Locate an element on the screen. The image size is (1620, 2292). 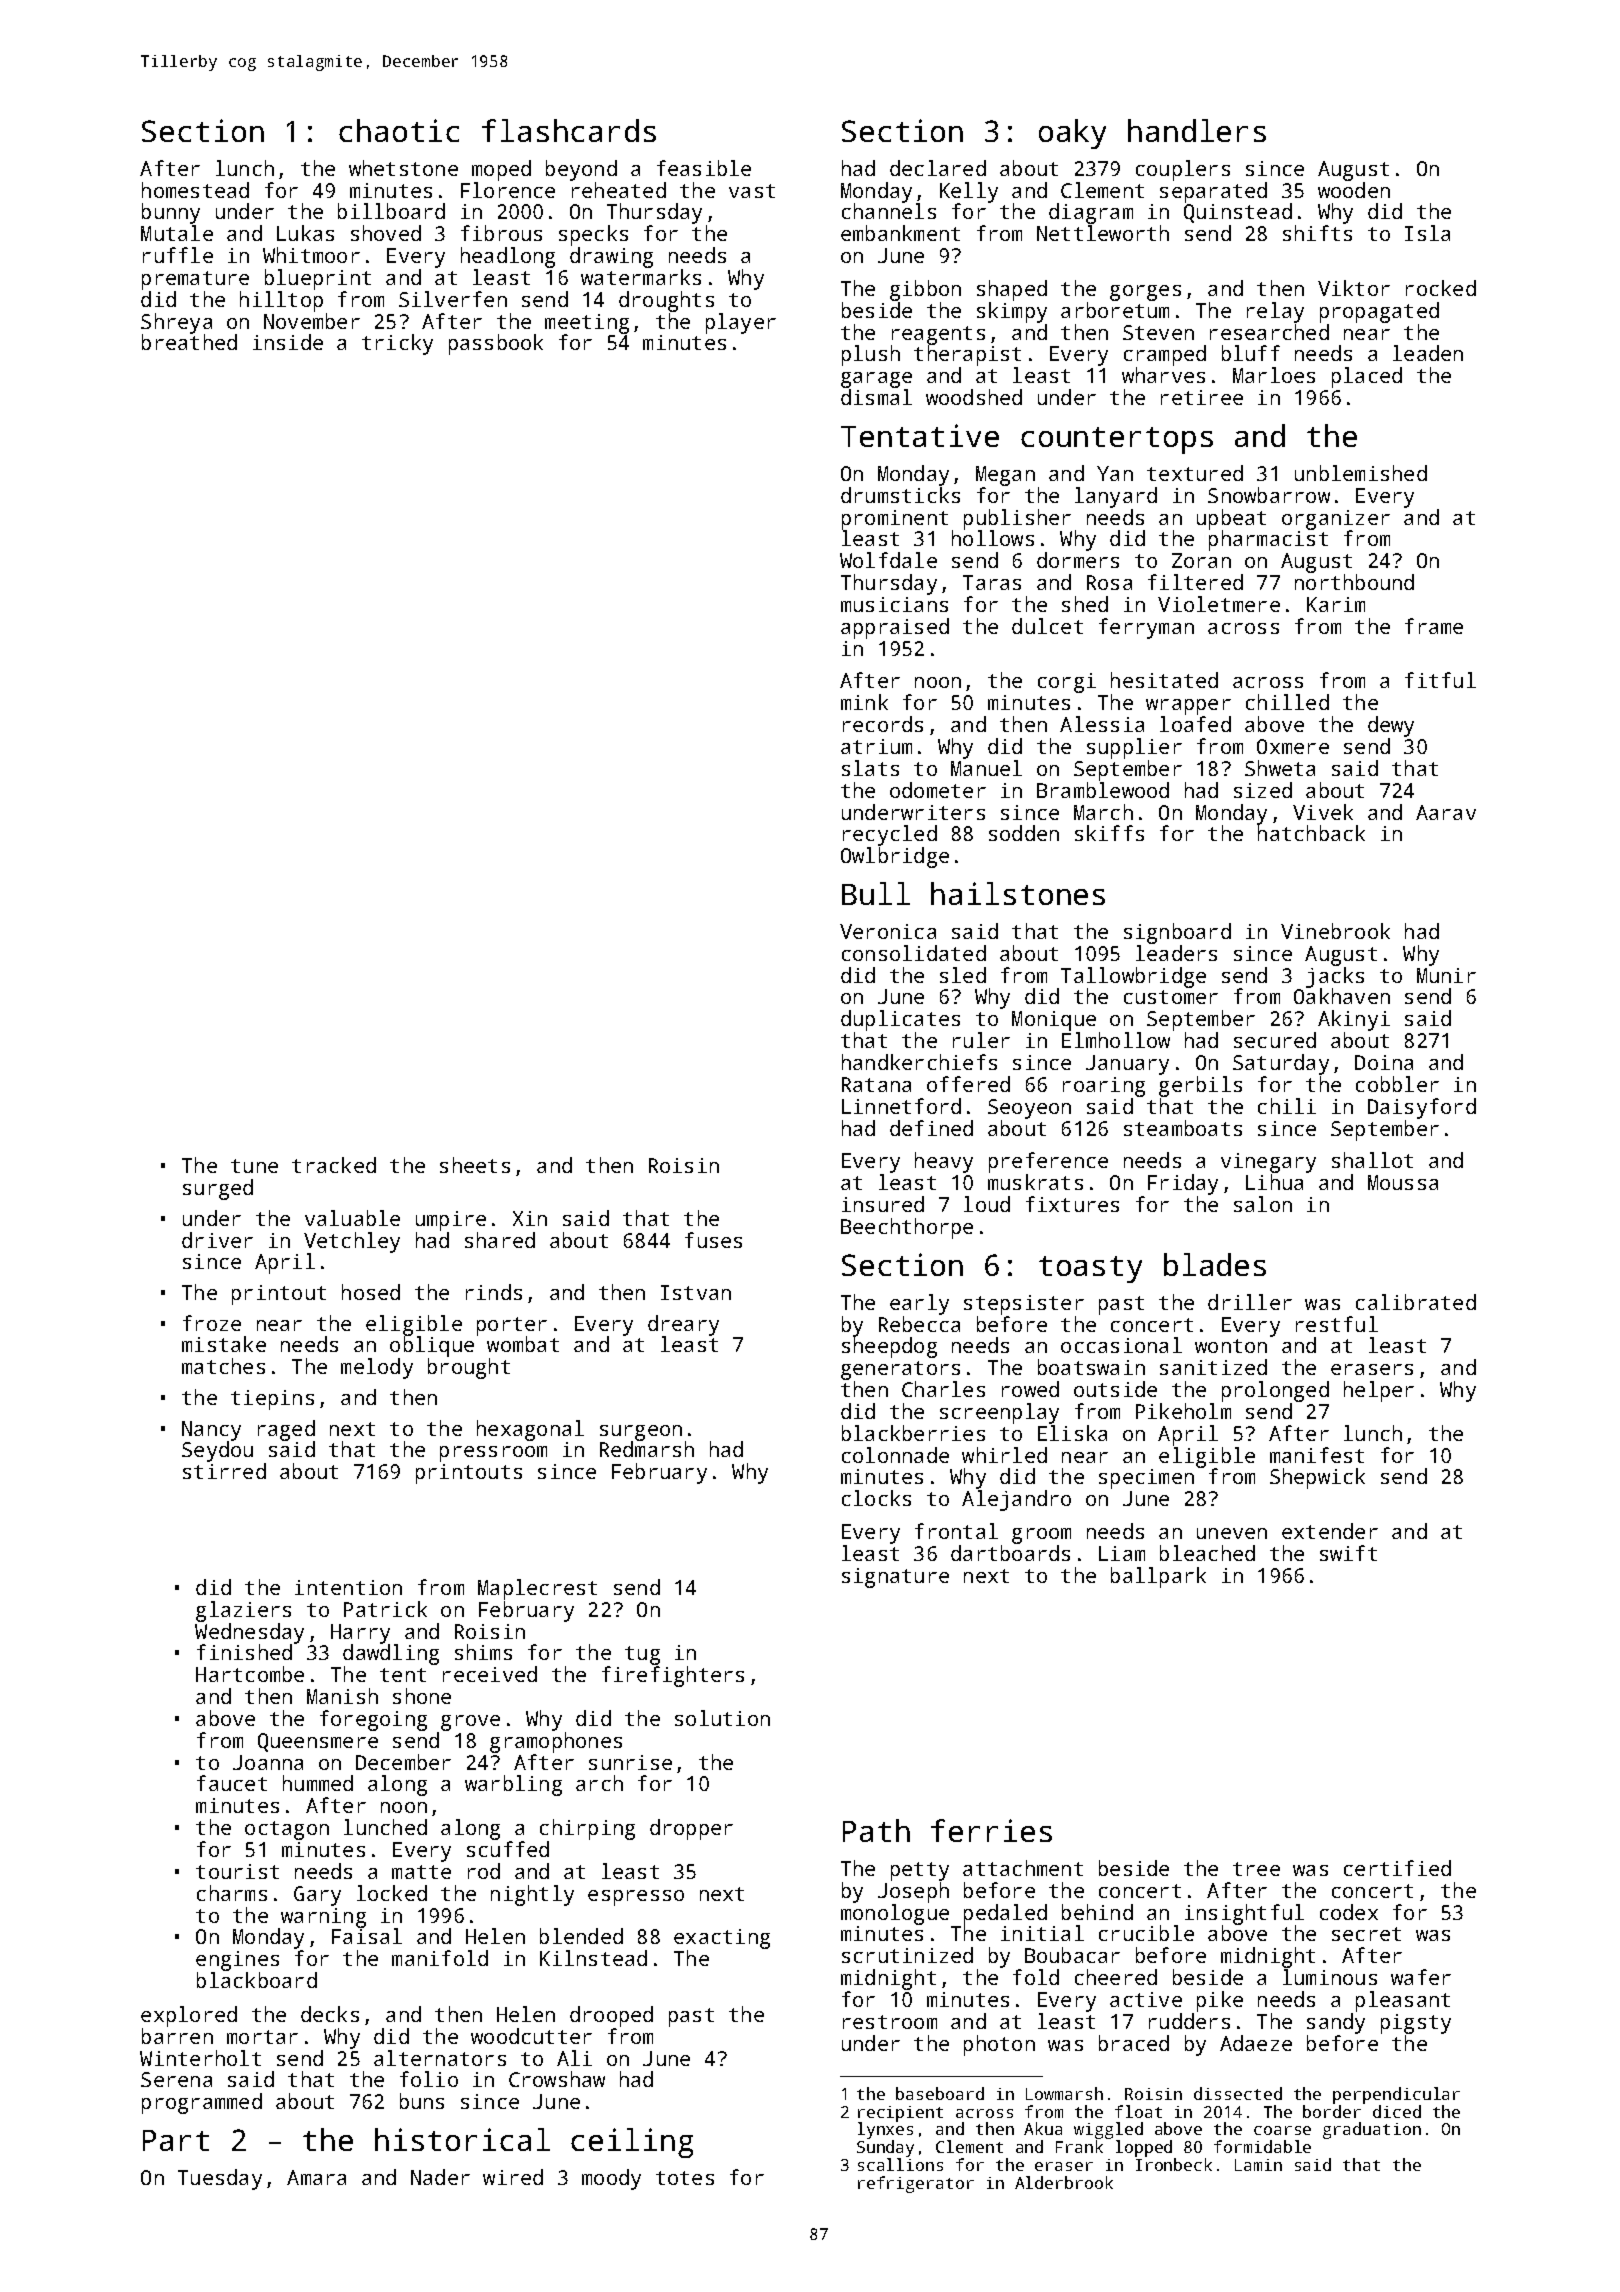
wafer is located at coordinates (1421, 1977).
